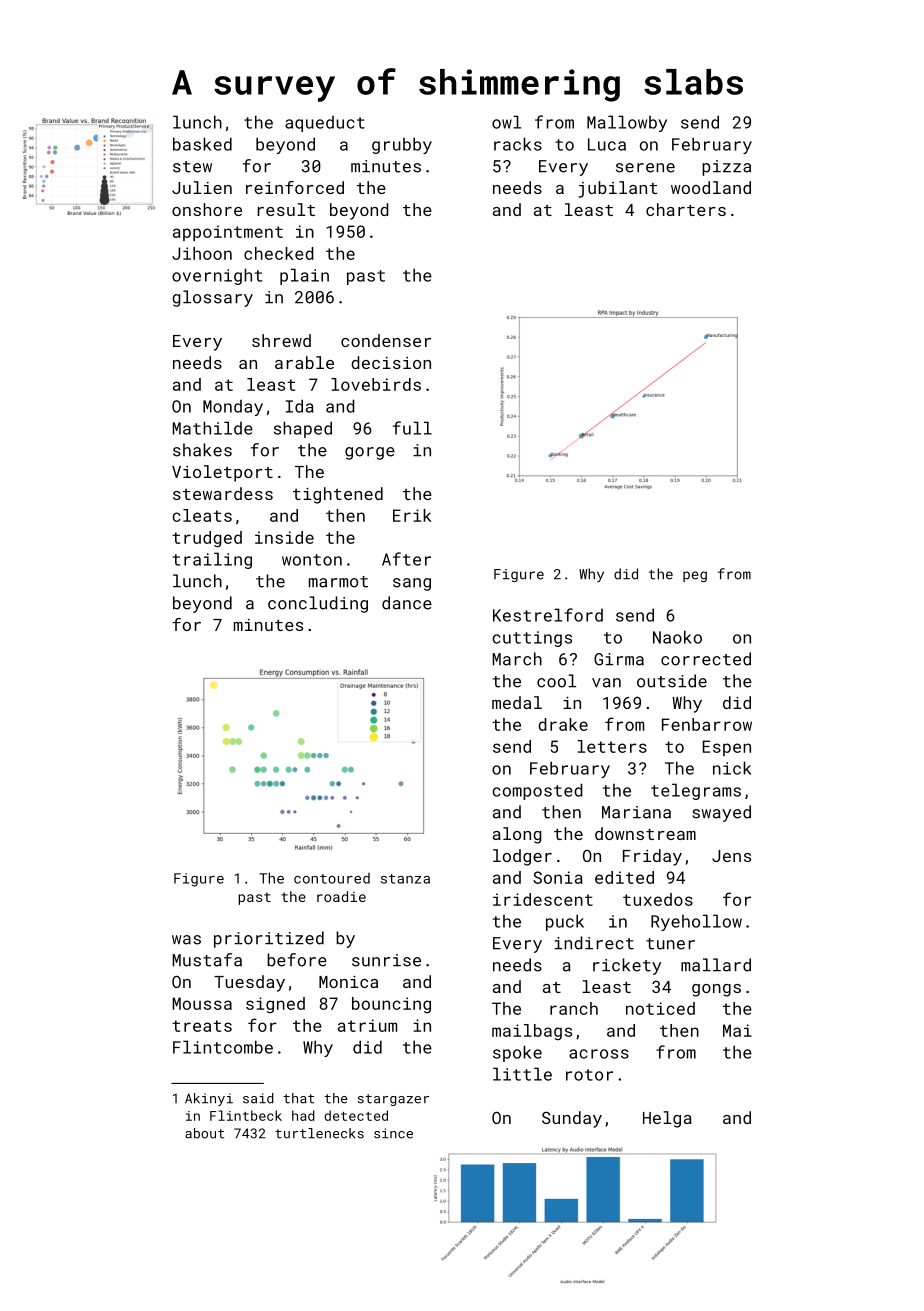 The image size is (924, 1311). Describe the element at coordinates (202, 1026) in the screenshot. I see `treats` at that location.
